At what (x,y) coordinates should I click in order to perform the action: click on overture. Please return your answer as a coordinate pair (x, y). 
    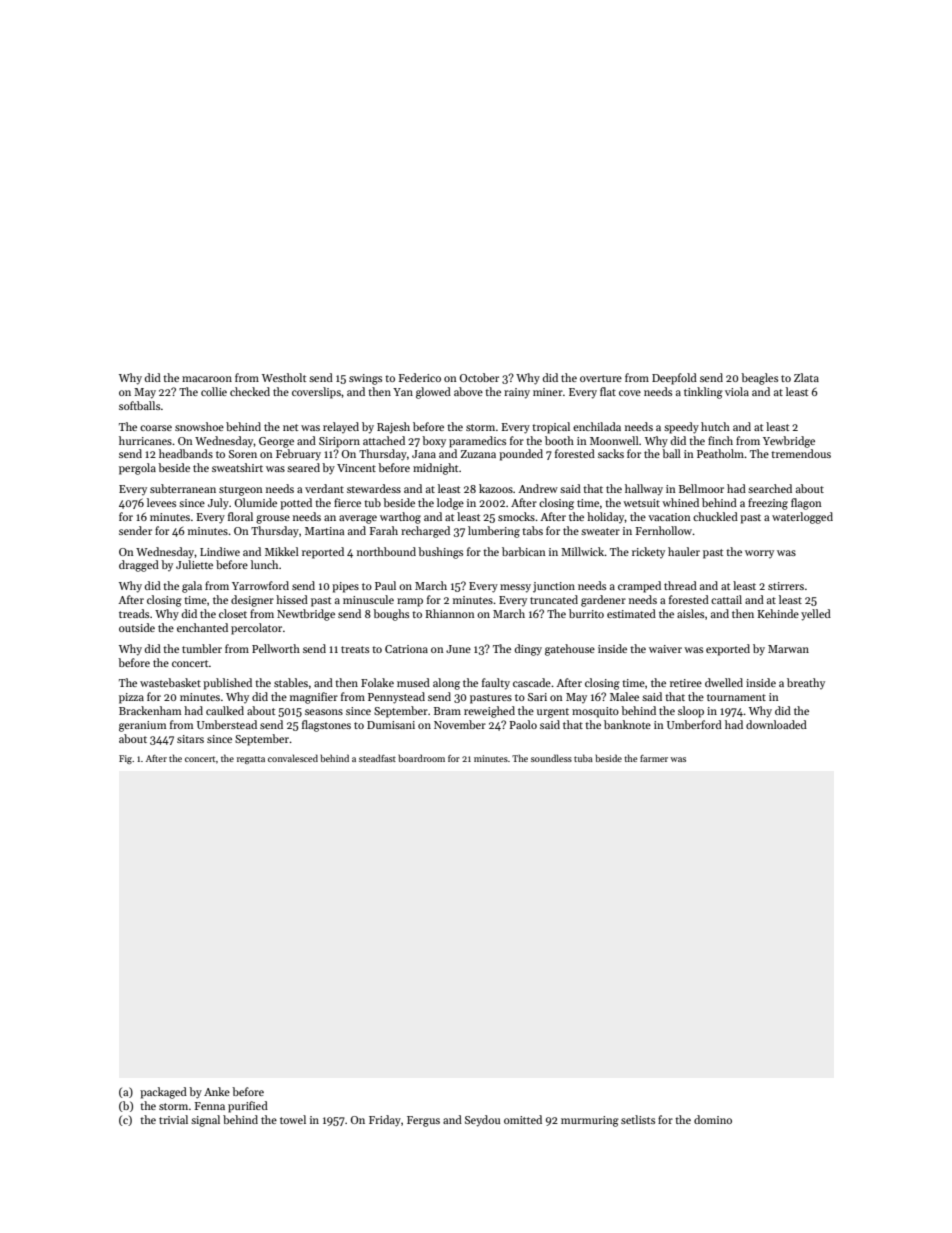
    Looking at the image, I should click on (601, 378).
